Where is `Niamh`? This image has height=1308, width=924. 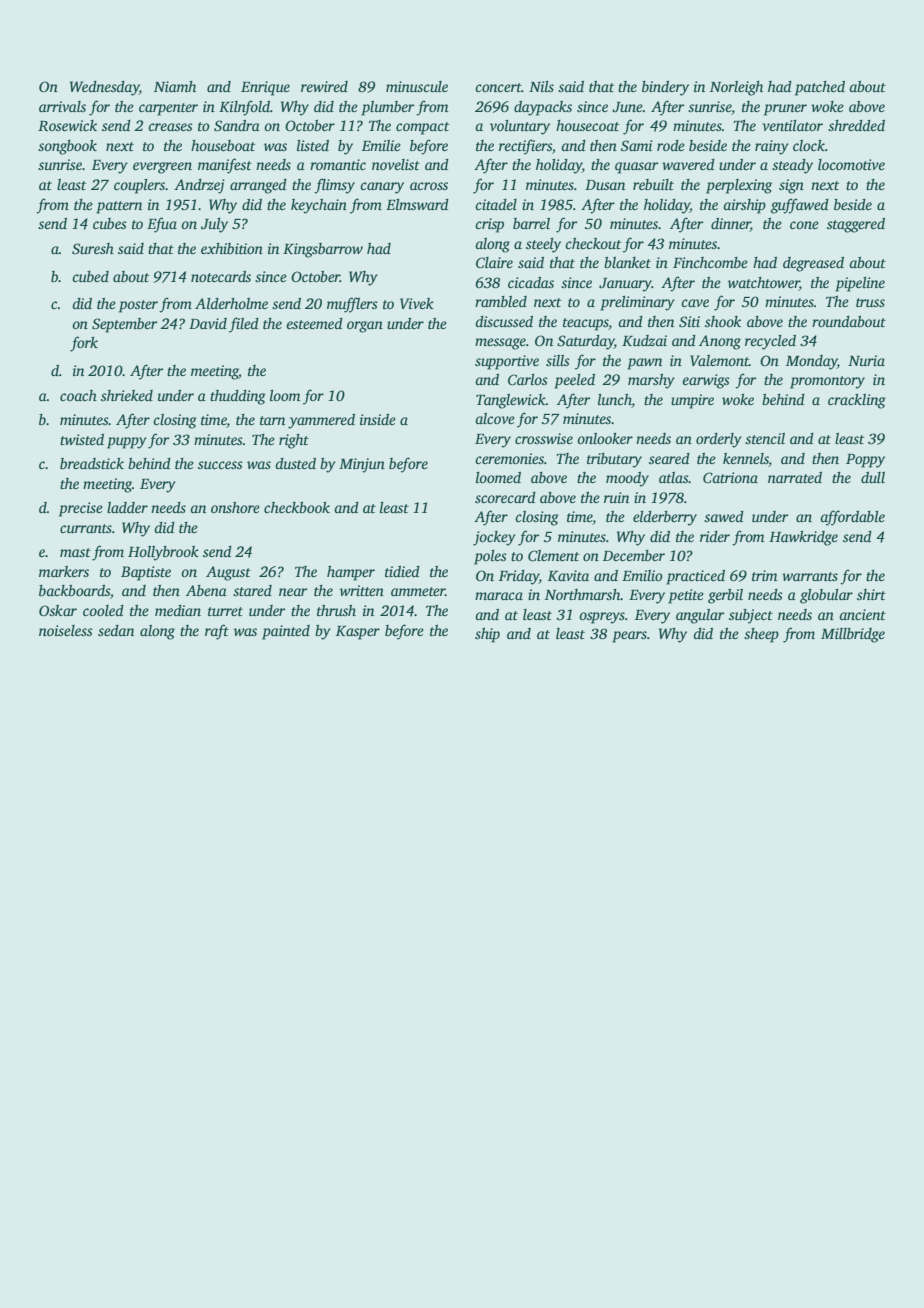
Niamh is located at coordinates (175, 86).
